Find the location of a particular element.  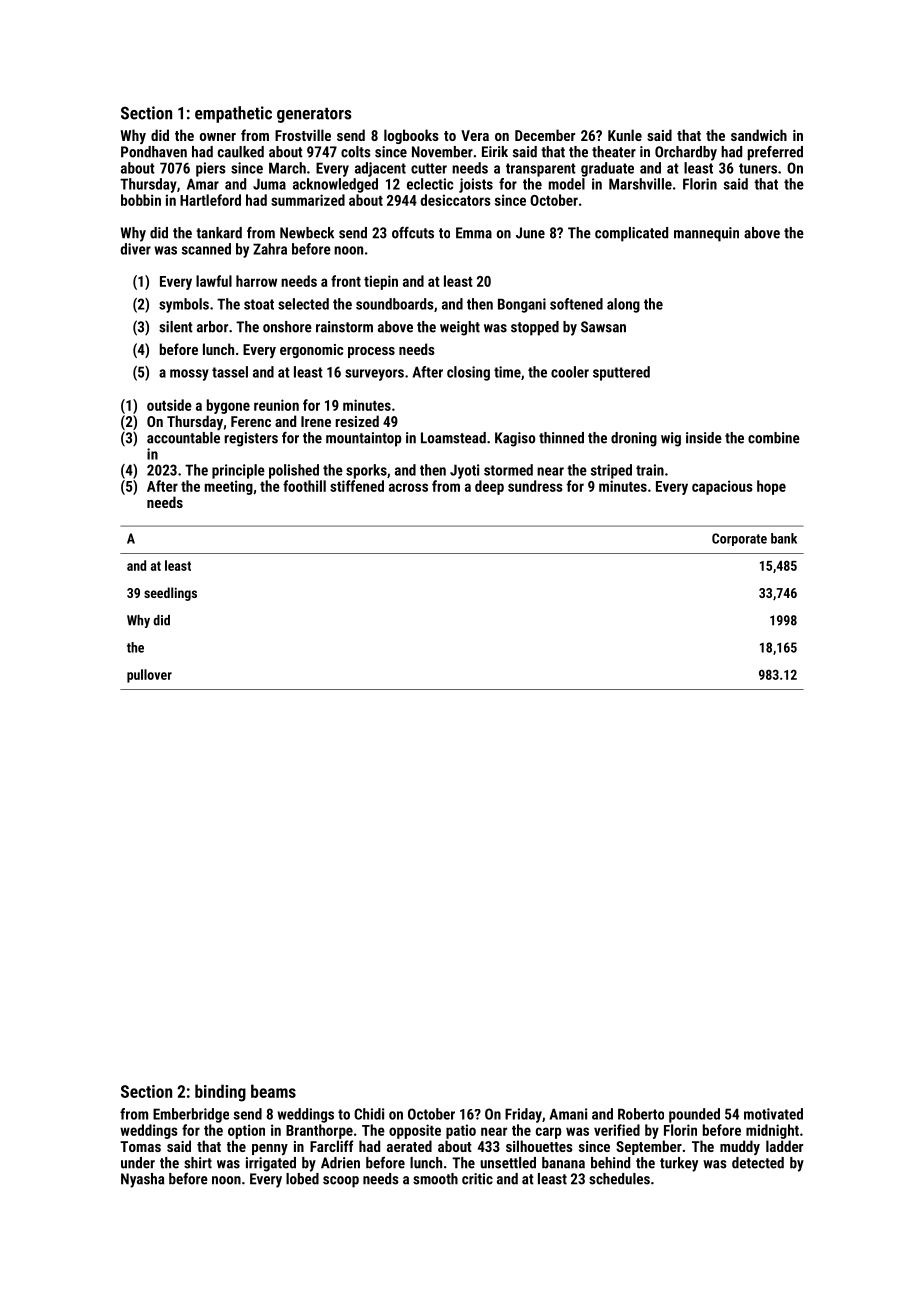

beams is located at coordinates (273, 1091).
